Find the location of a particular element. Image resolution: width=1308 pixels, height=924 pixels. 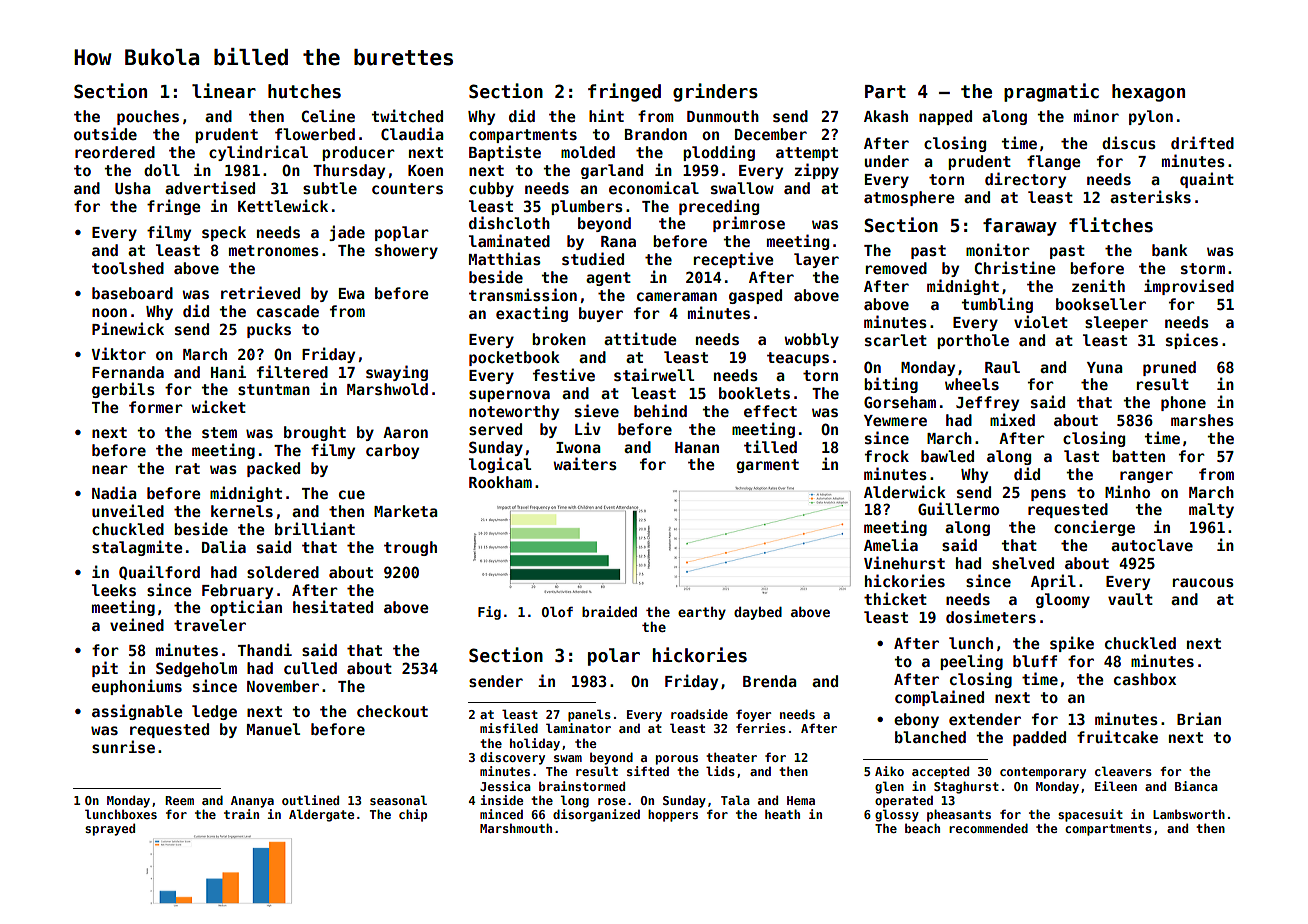

Aldergate is located at coordinates (321, 815).
